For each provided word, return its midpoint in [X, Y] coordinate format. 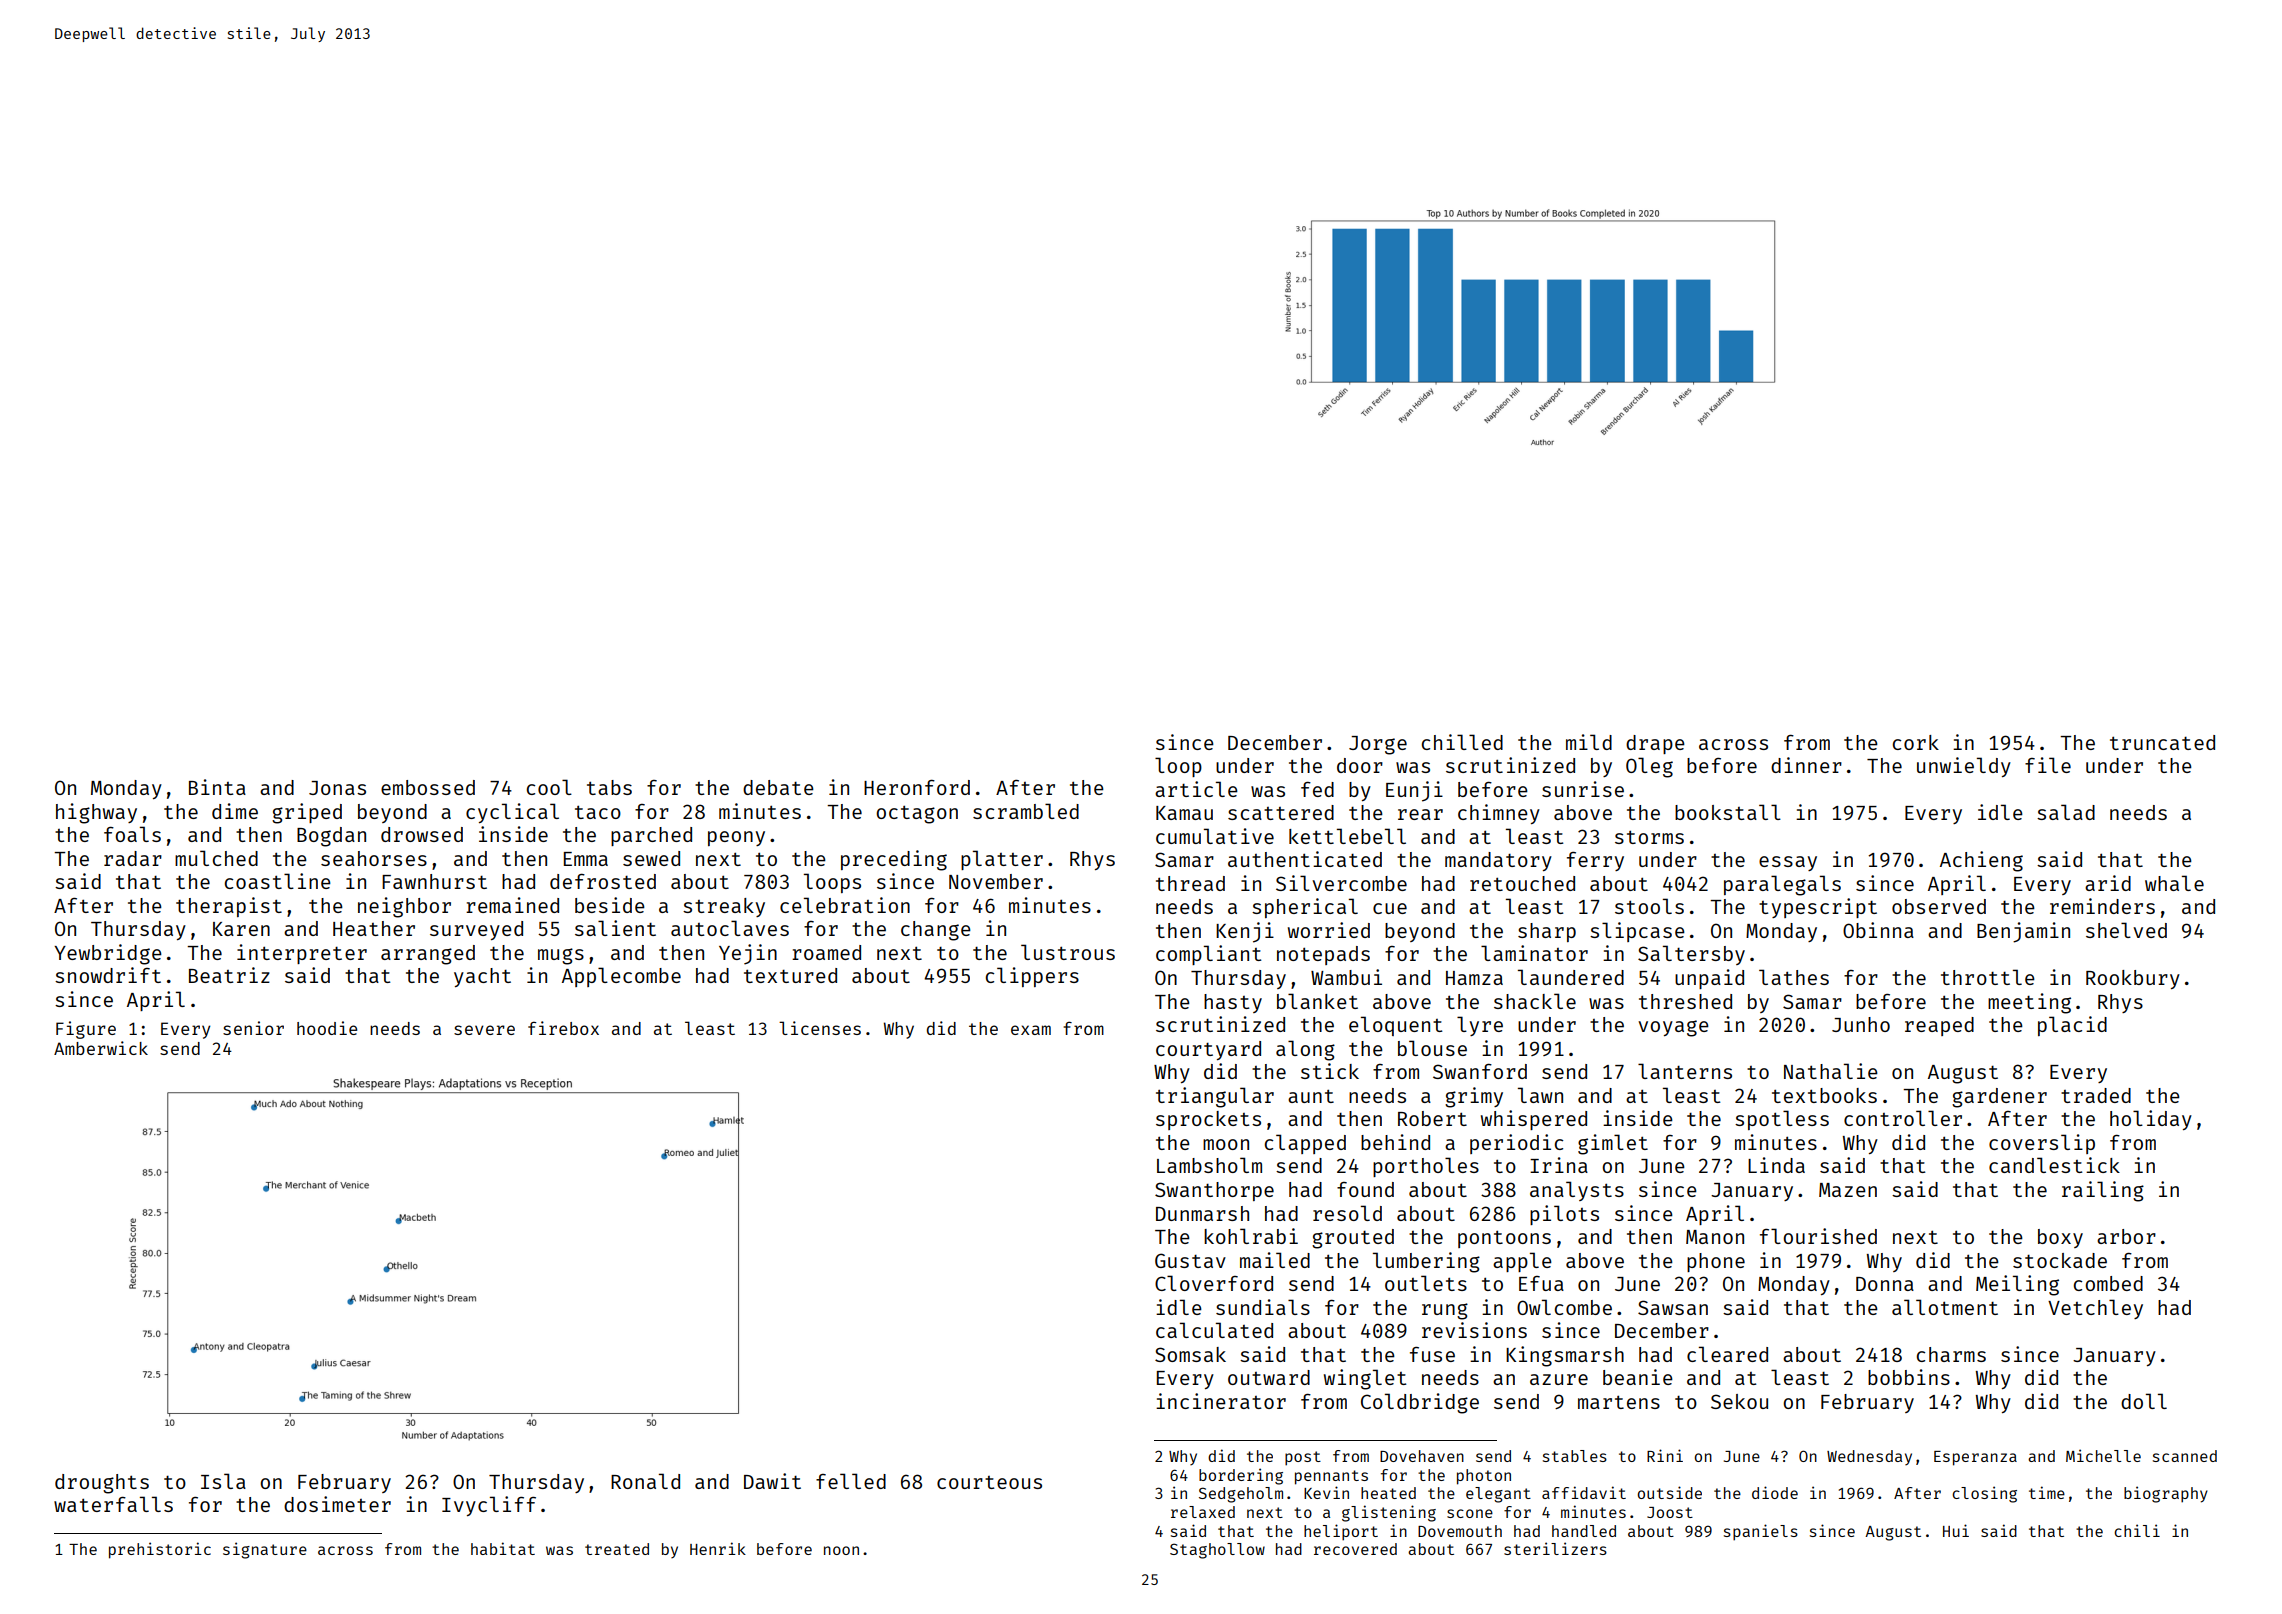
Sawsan [1673, 1307]
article [1196, 789]
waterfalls [113, 1504]
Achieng [1981, 861]
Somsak [1190, 1354]
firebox [563, 1028]
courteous [989, 1482]
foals [132, 834]
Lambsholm [1209, 1165]
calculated [1214, 1330]
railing [2103, 1191]
